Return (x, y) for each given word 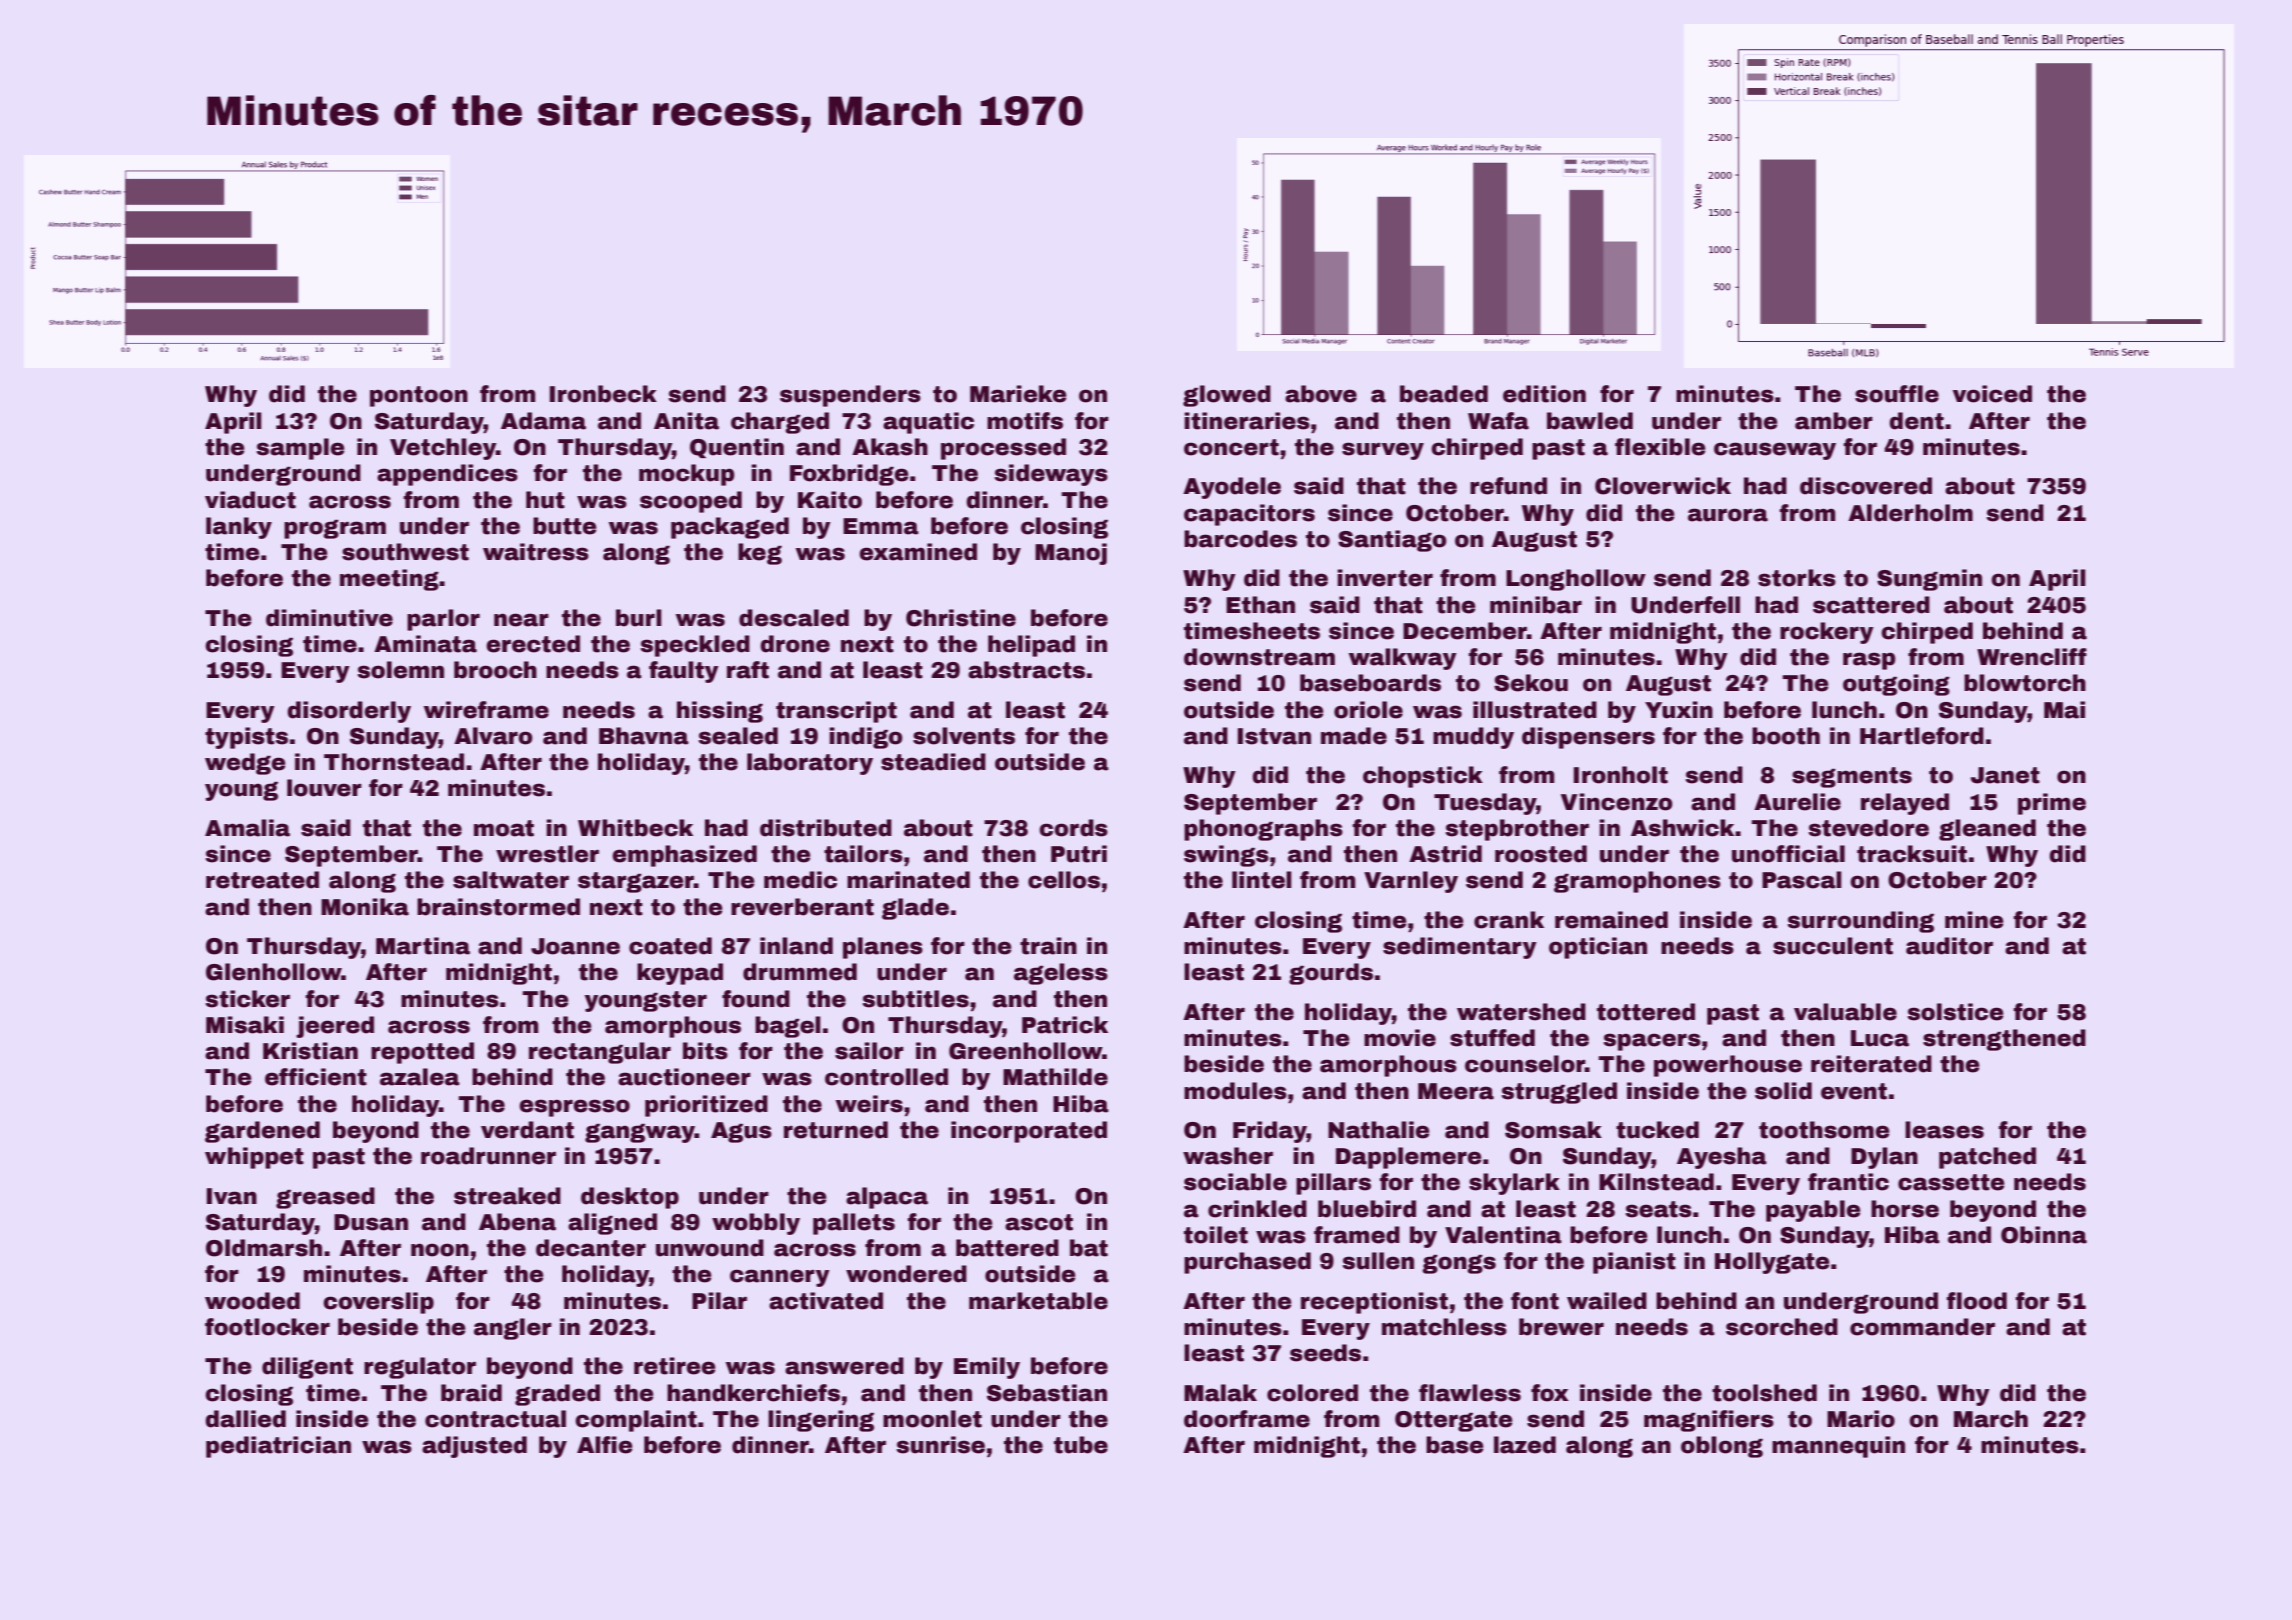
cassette (1951, 1182)
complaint (636, 1421)
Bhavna (644, 736)
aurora (1728, 515)
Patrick (1065, 1025)
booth (1786, 736)
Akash (890, 447)
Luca (1880, 1038)
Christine (961, 618)
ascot (1039, 1222)
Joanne (575, 946)
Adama (543, 421)
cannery (780, 1278)
